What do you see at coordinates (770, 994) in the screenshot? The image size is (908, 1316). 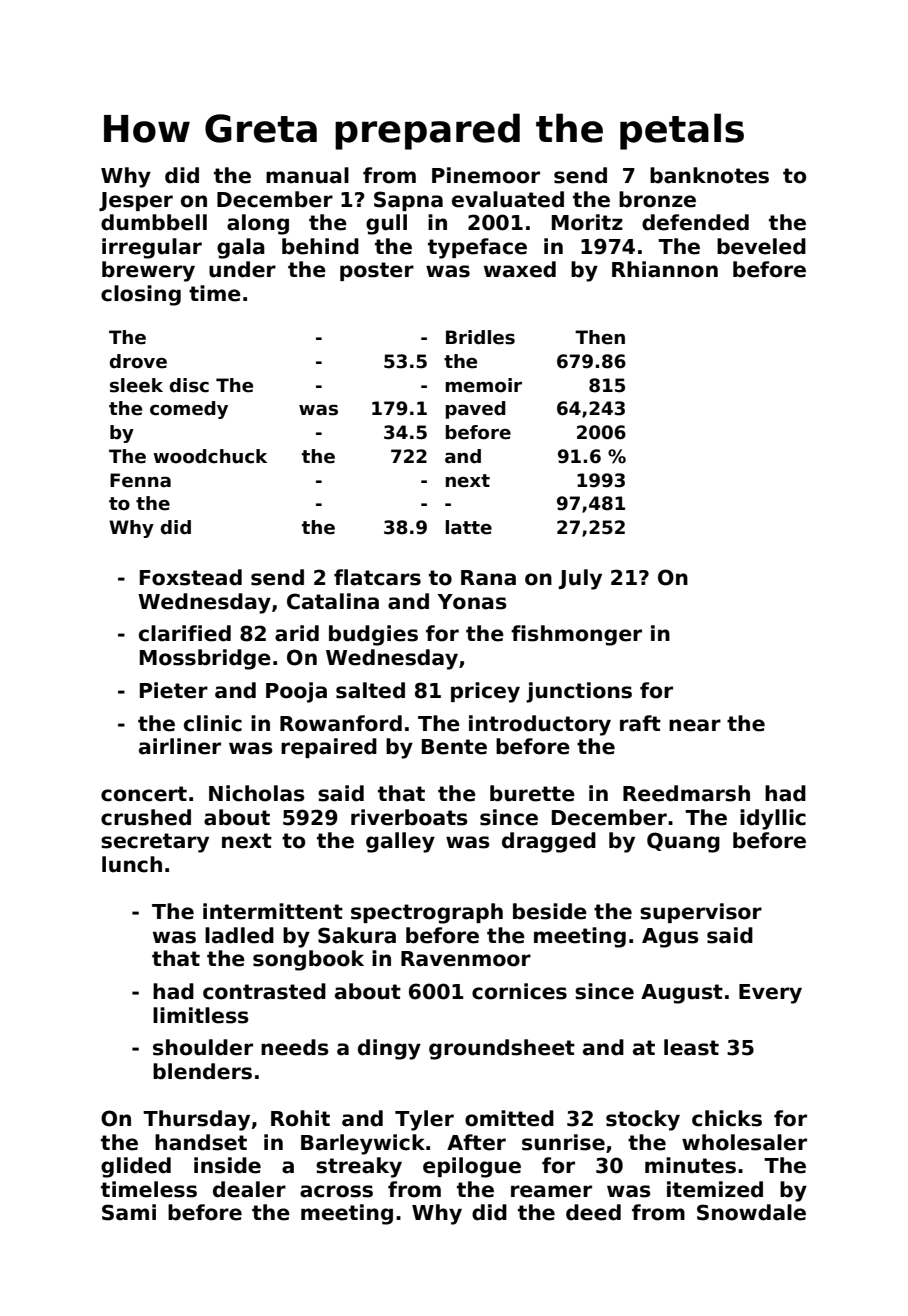 I see `Every` at bounding box center [770, 994].
